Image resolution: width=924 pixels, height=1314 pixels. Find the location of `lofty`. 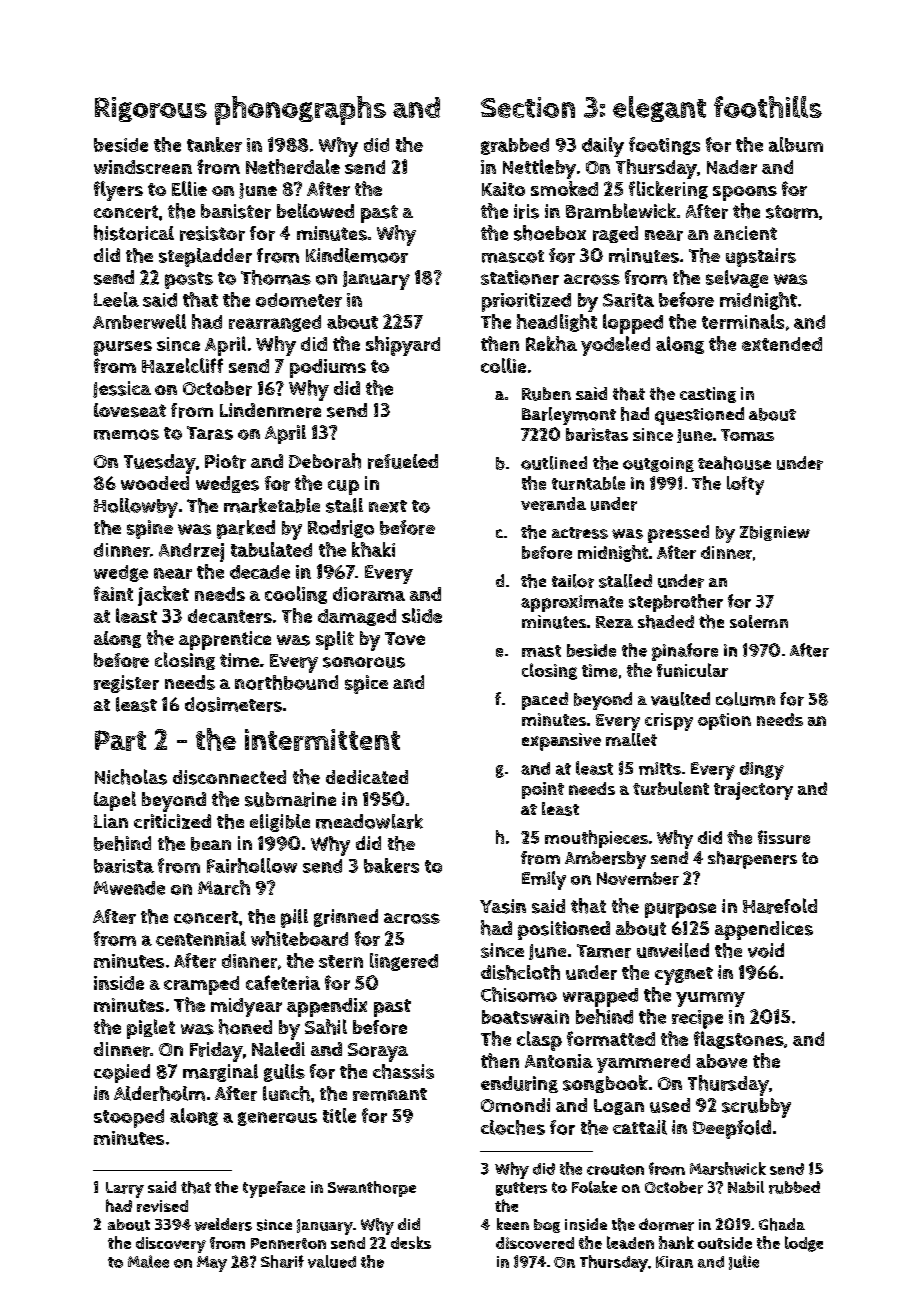

lofty is located at coordinates (745, 485).
